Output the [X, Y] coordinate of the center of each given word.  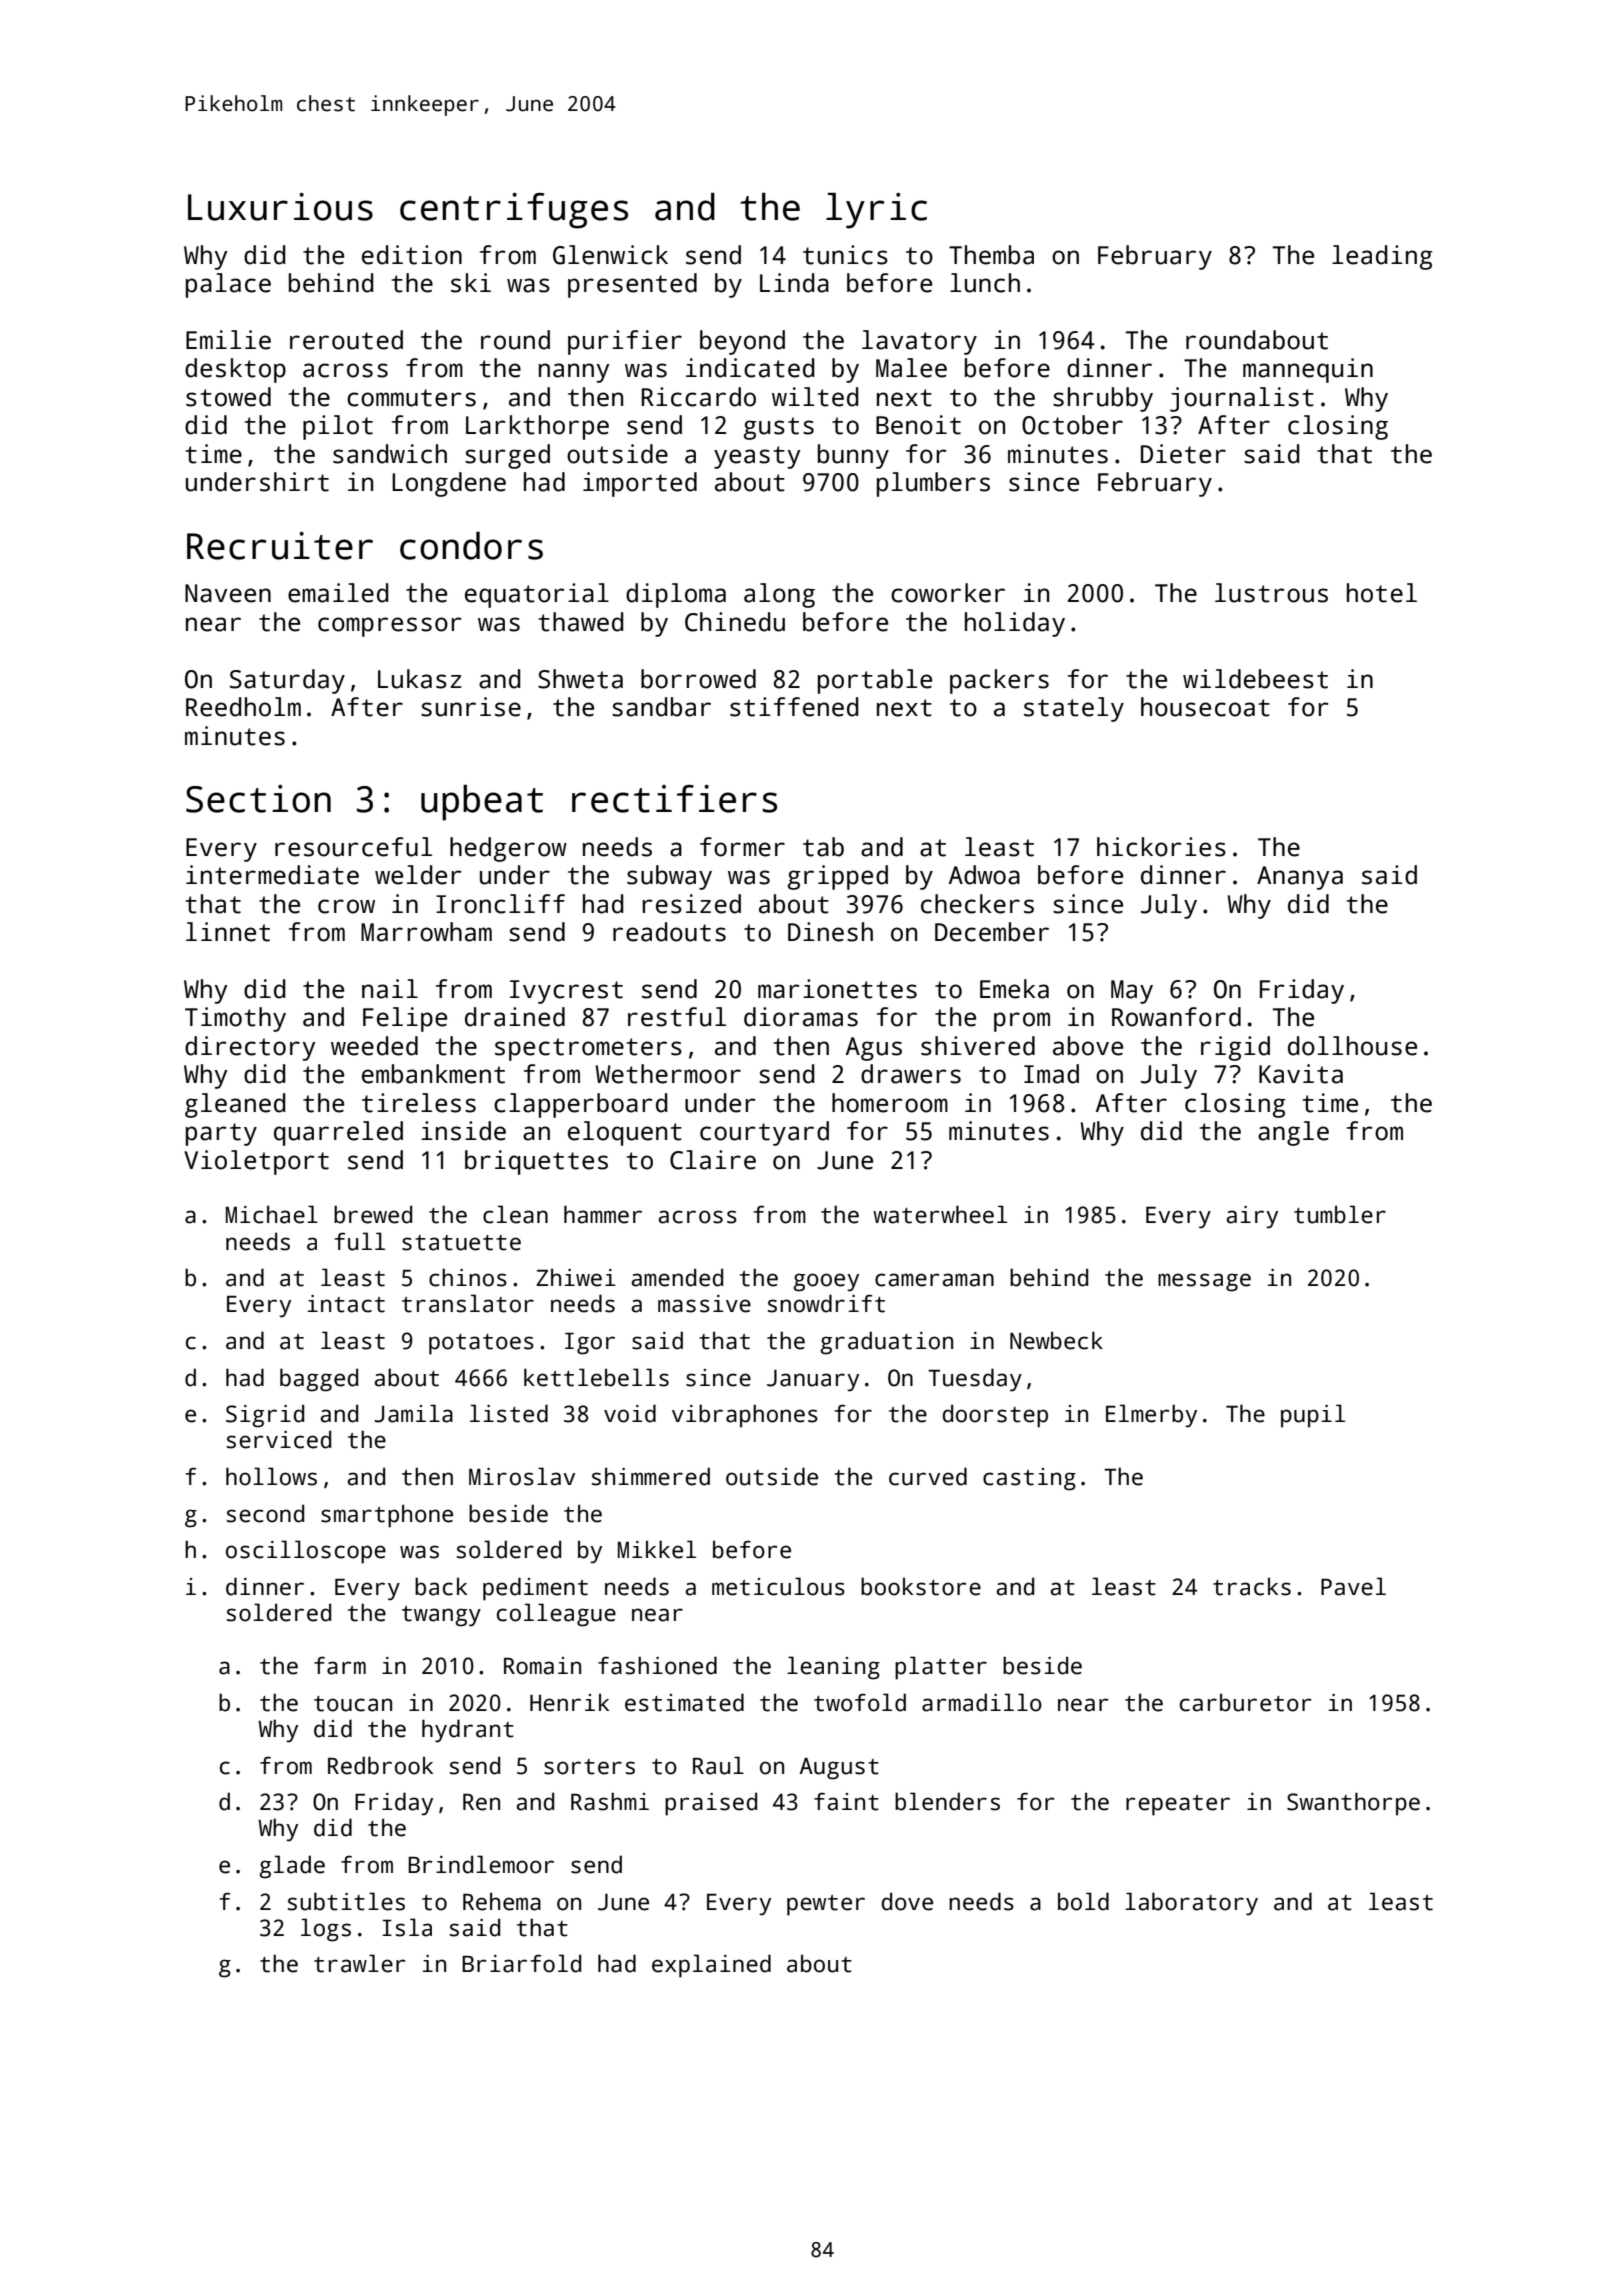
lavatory [919, 342]
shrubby [1103, 399]
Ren [481, 1802]
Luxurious [280, 207]
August [839, 1769]
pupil [1313, 1416]
